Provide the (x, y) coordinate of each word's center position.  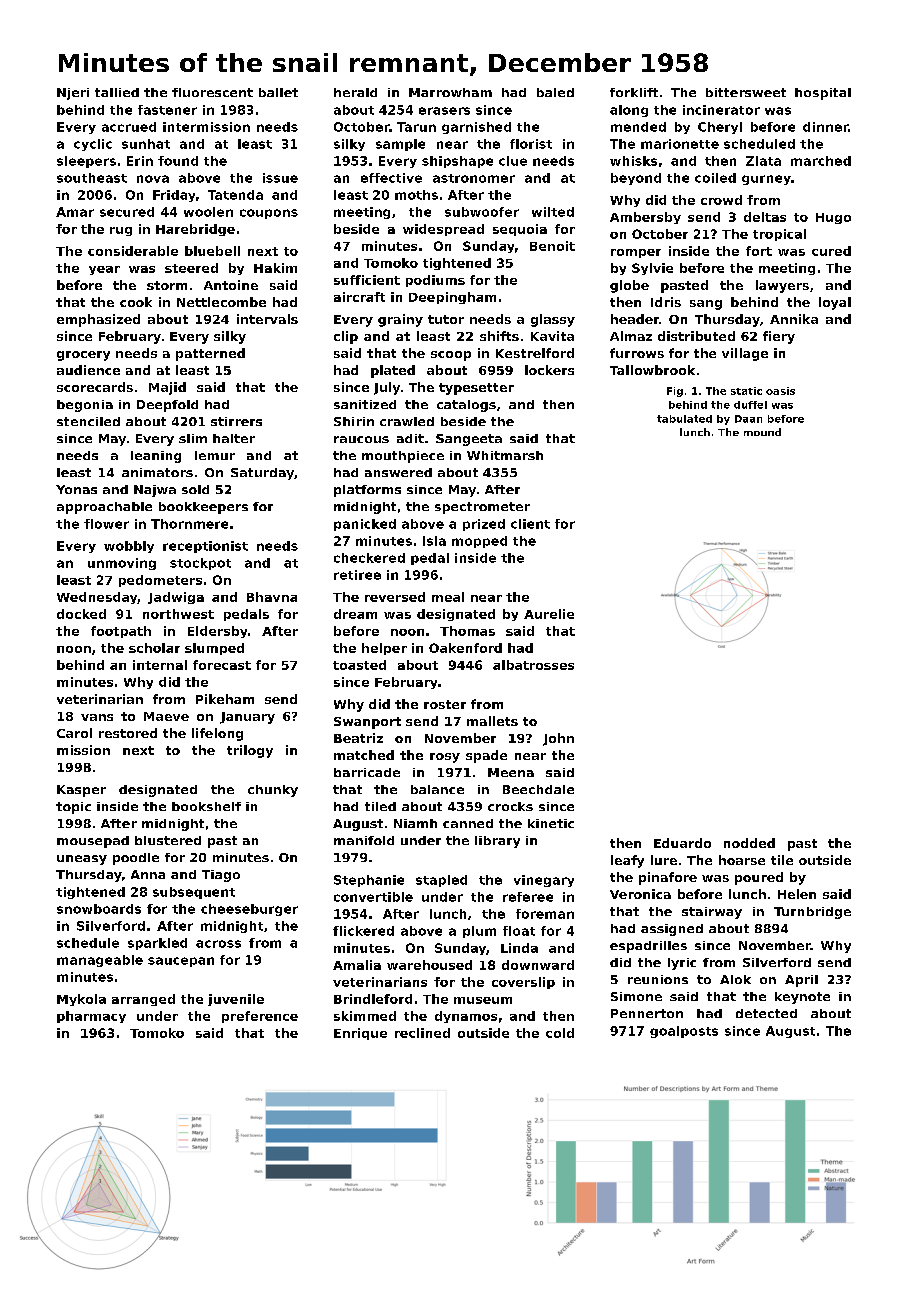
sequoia (520, 230)
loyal (835, 303)
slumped (214, 649)
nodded (749, 843)
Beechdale (538, 789)
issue (280, 178)
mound (762, 432)
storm (167, 285)
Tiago (221, 876)
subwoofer (482, 212)
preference (260, 1017)
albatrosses (533, 665)
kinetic (551, 823)
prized (484, 525)
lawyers (782, 286)
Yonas (76, 489)
